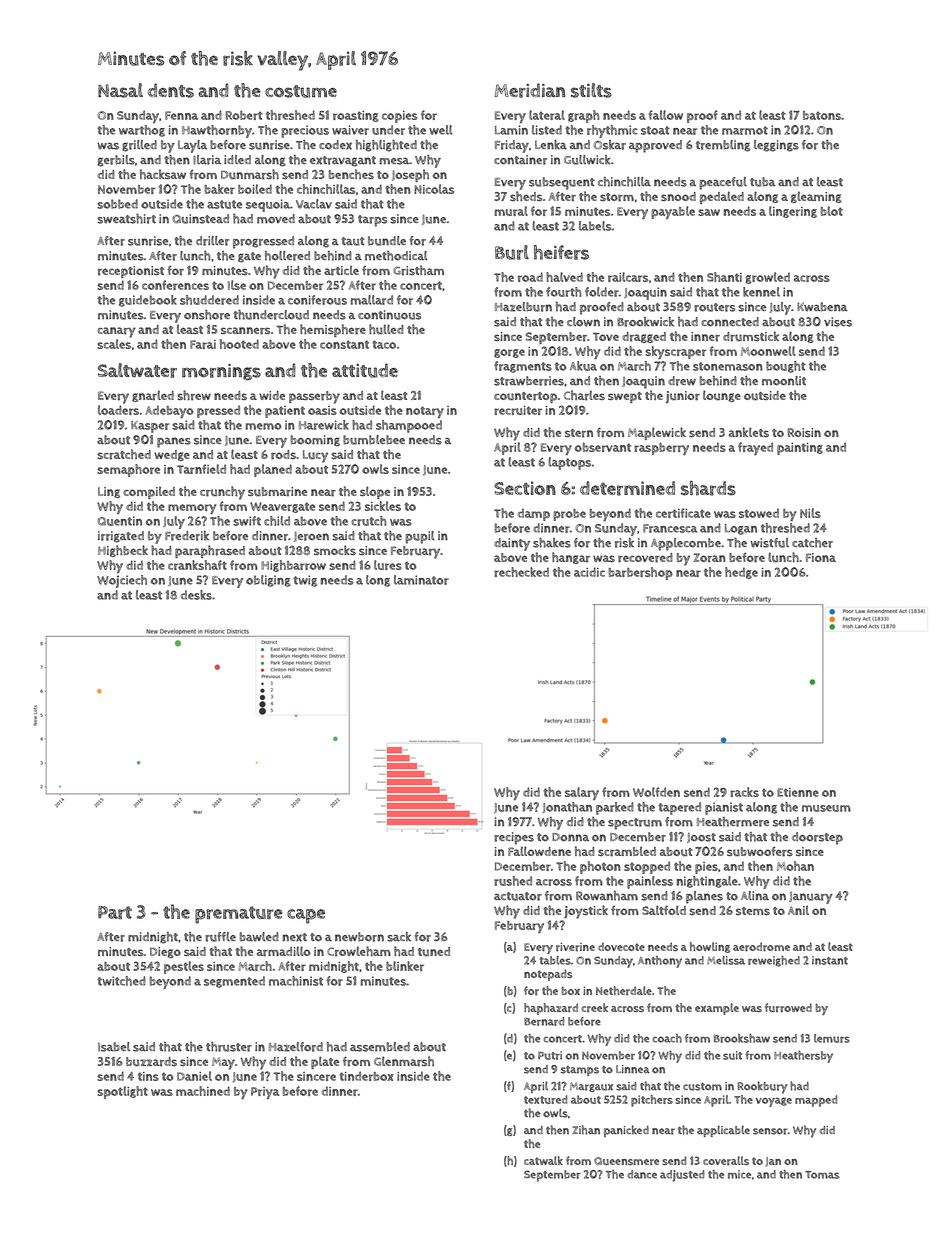 This screenshot has height=1233, width=952. I want to click on heifers, so click(561, 252).
